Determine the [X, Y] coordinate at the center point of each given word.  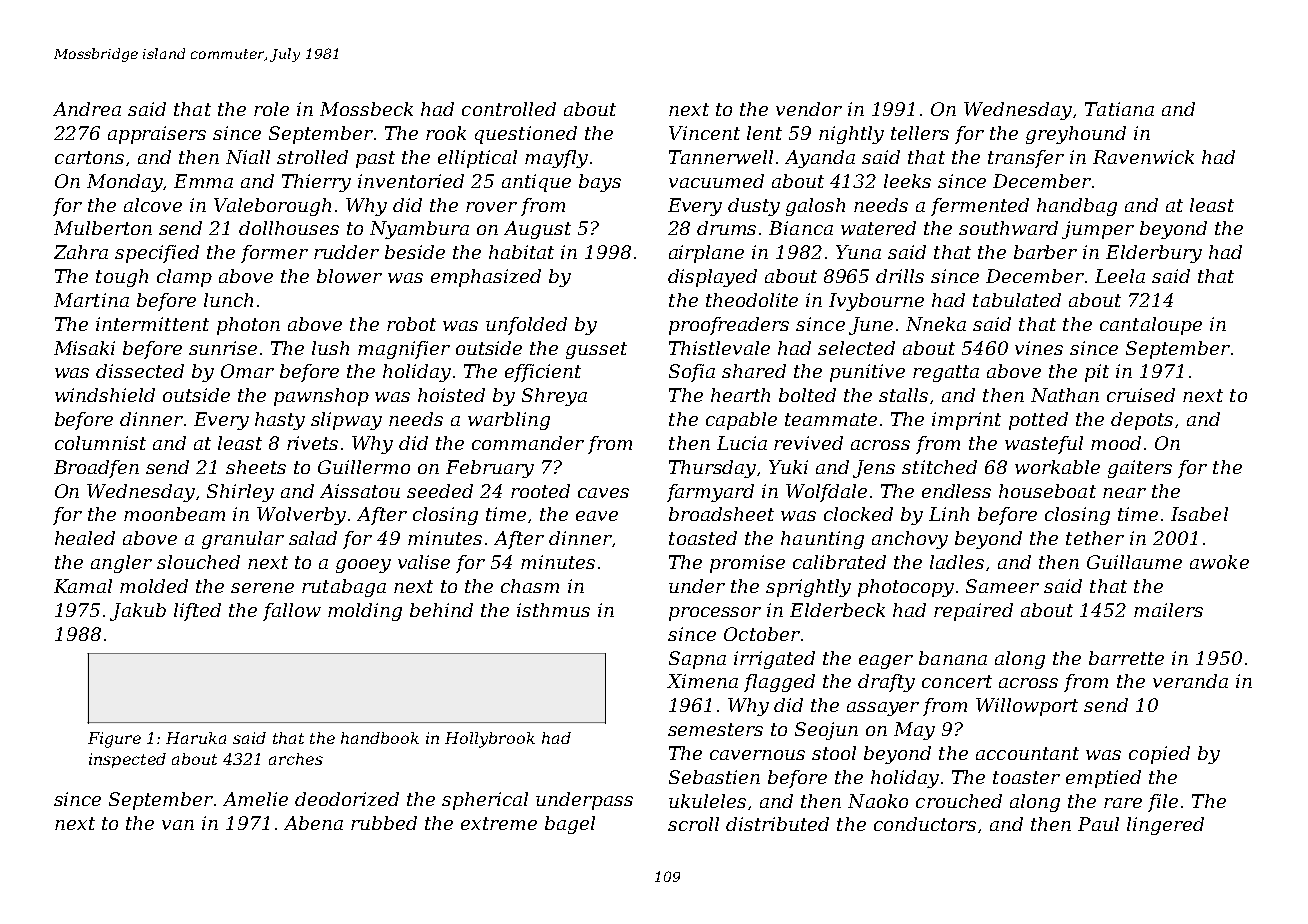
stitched [939, 467]
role [271, 109]
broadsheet [721, 514]
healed [85, 538]
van [178, 825]
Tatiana [1119, 109]
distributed [777, 824]
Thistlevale [719, 348]
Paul [1098, 824]
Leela [1120, 276]
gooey [363, 566]
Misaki [84, 348]
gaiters [1140, 469]
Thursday [712, 469]
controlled [509, 109]
